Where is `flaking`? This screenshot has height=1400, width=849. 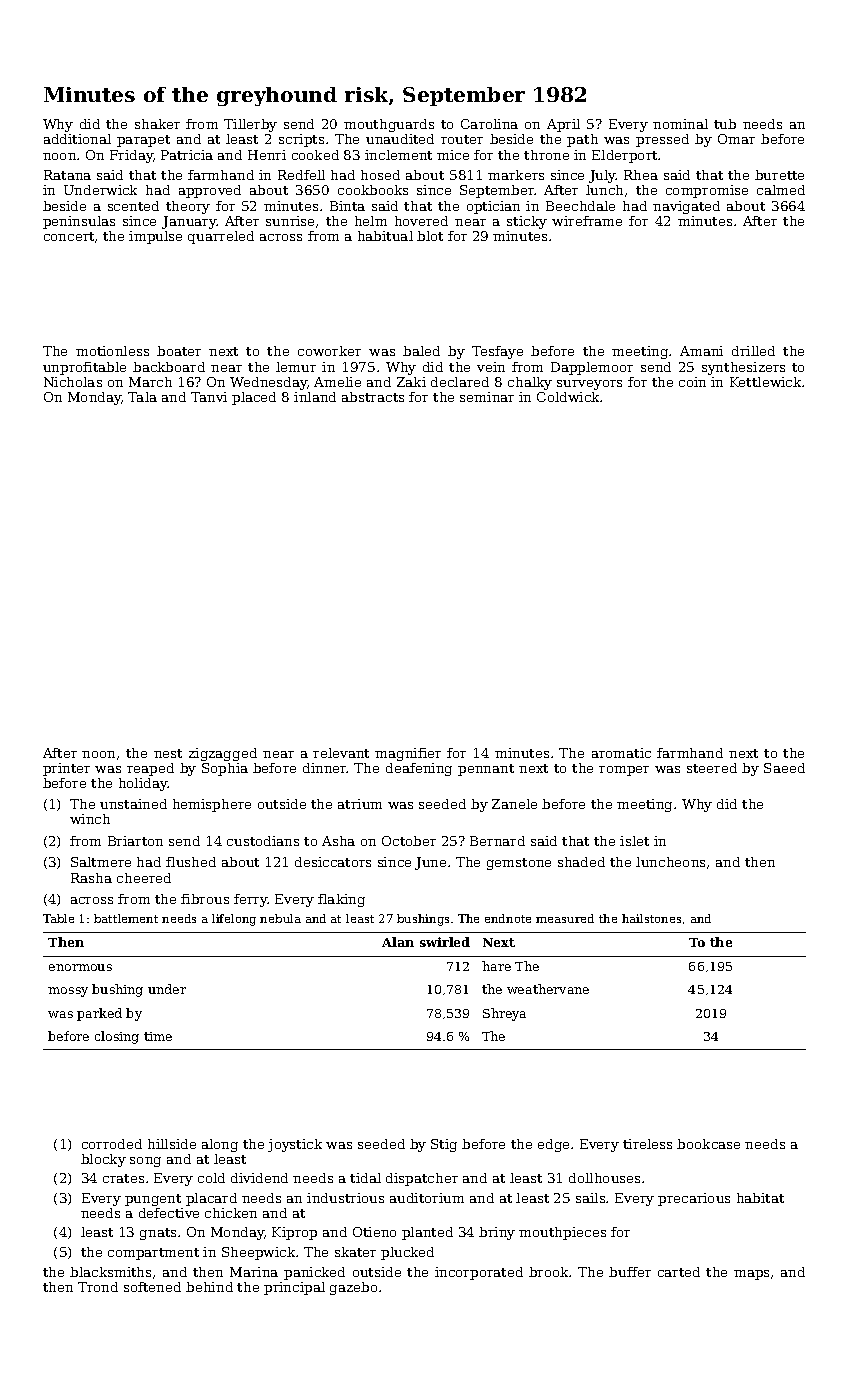
flaking is located at coordinates (341, 900).
